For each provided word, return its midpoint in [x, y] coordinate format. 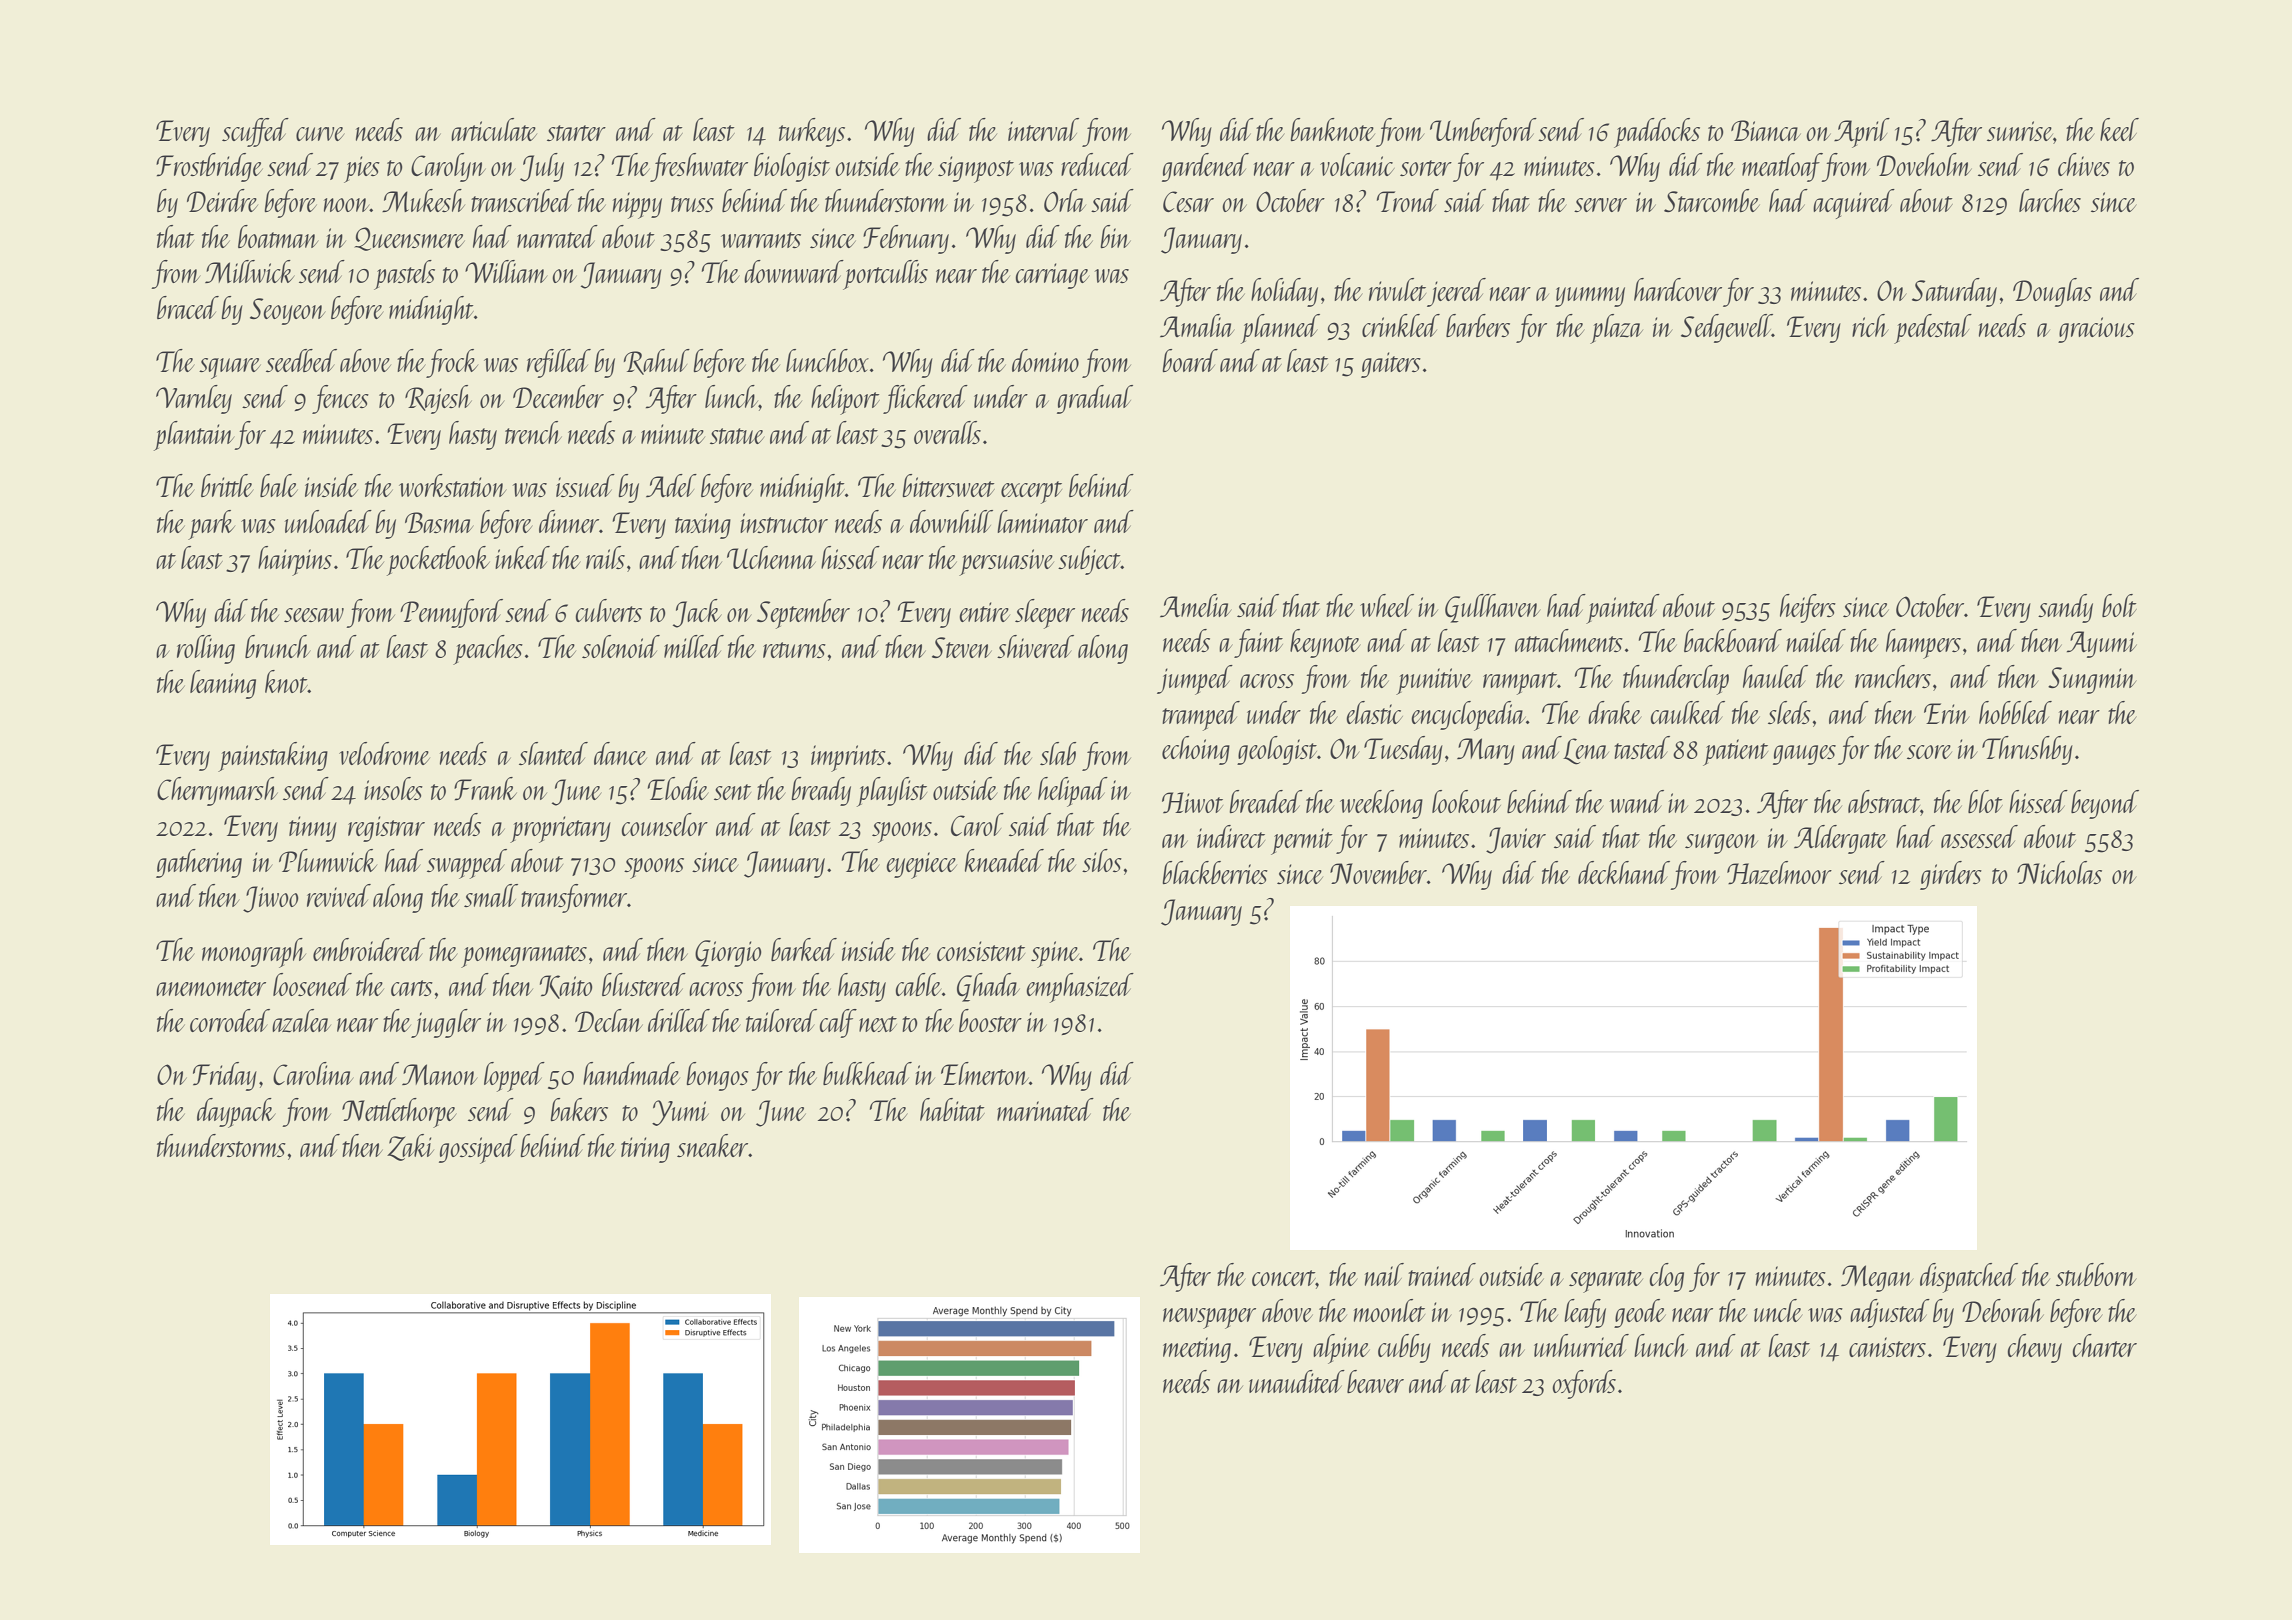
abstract [1884, 801]
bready [821, 791]
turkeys [812, 132]
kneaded [1004, 860]
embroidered [369, 949]
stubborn [2096, 1274]
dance [620, 753]
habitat [952, 1109]
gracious [2096, 330]
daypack [236, 1113]
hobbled [2015, 712]
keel [2119, 129]
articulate [494, 129]
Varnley [194, 399]
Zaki [410, 1147]
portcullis [885, 275]
